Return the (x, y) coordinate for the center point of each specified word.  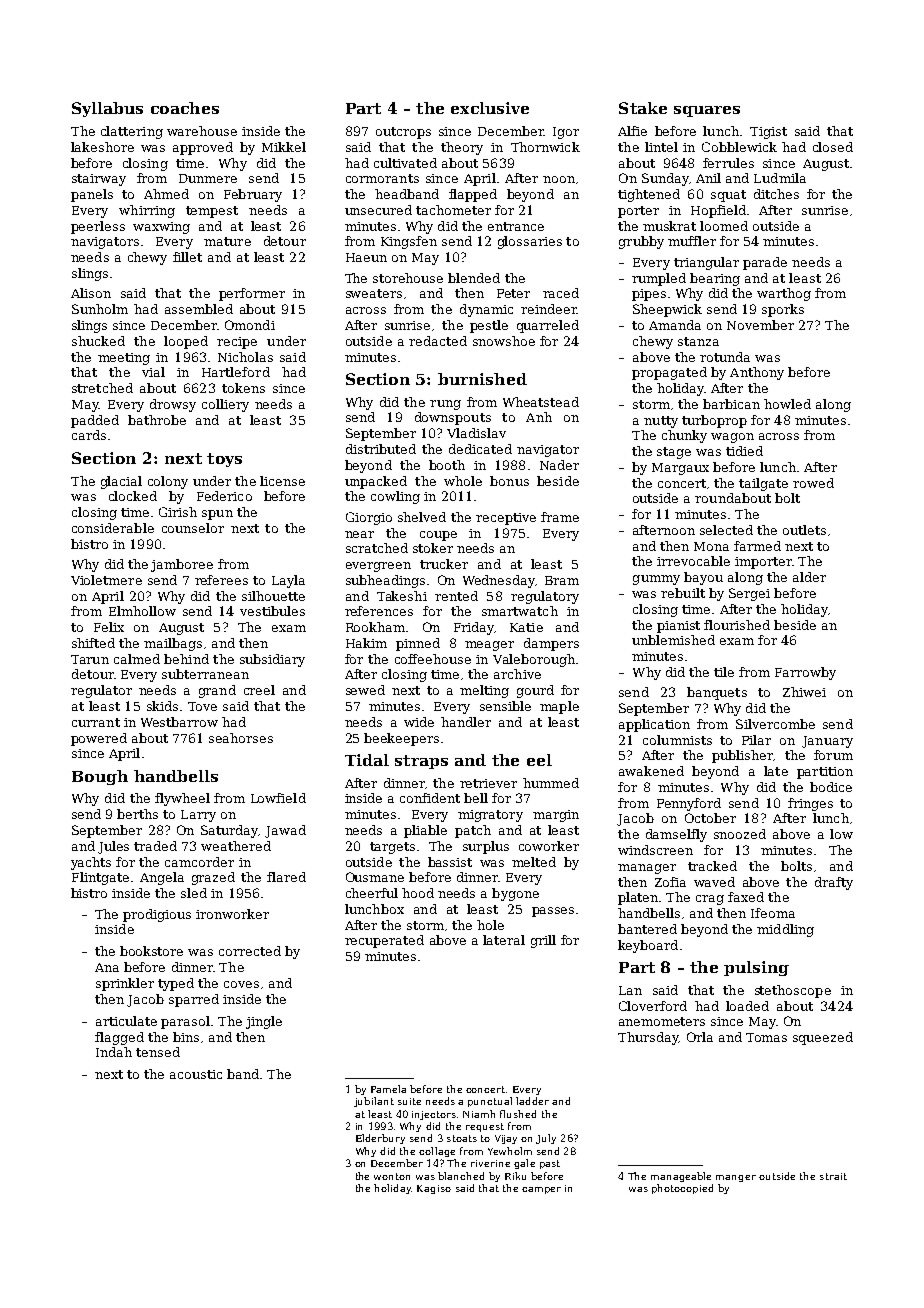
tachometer (453, 210)
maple (559, 707)
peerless (98, 227)
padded (95, 421)
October (710, 818)
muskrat (669, 226)
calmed (137, 659)
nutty (661, 422)
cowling (395, 497)
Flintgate (100, 878)
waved (714, 882)
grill (543, 941)
